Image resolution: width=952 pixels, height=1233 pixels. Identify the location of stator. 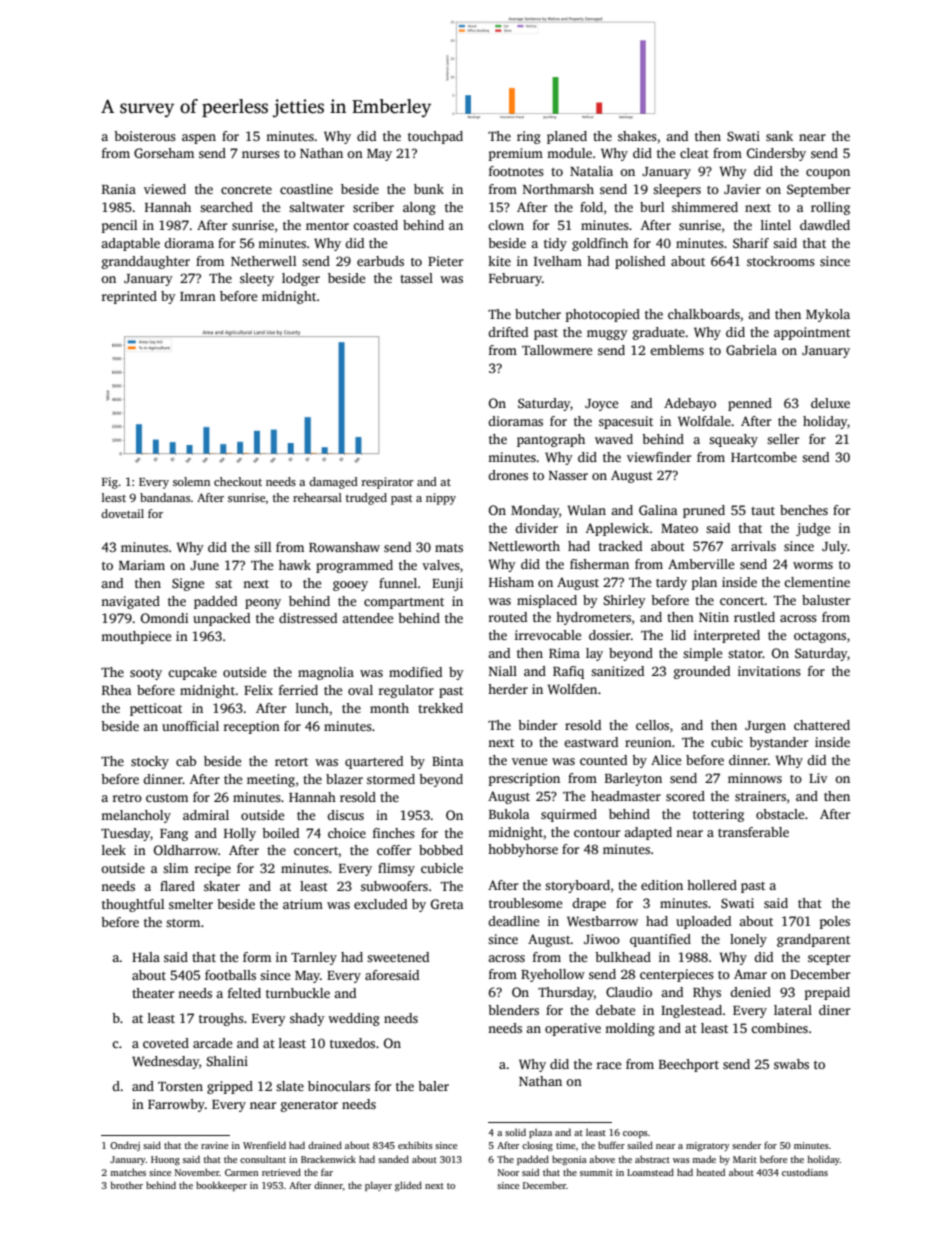
(745, 654).
